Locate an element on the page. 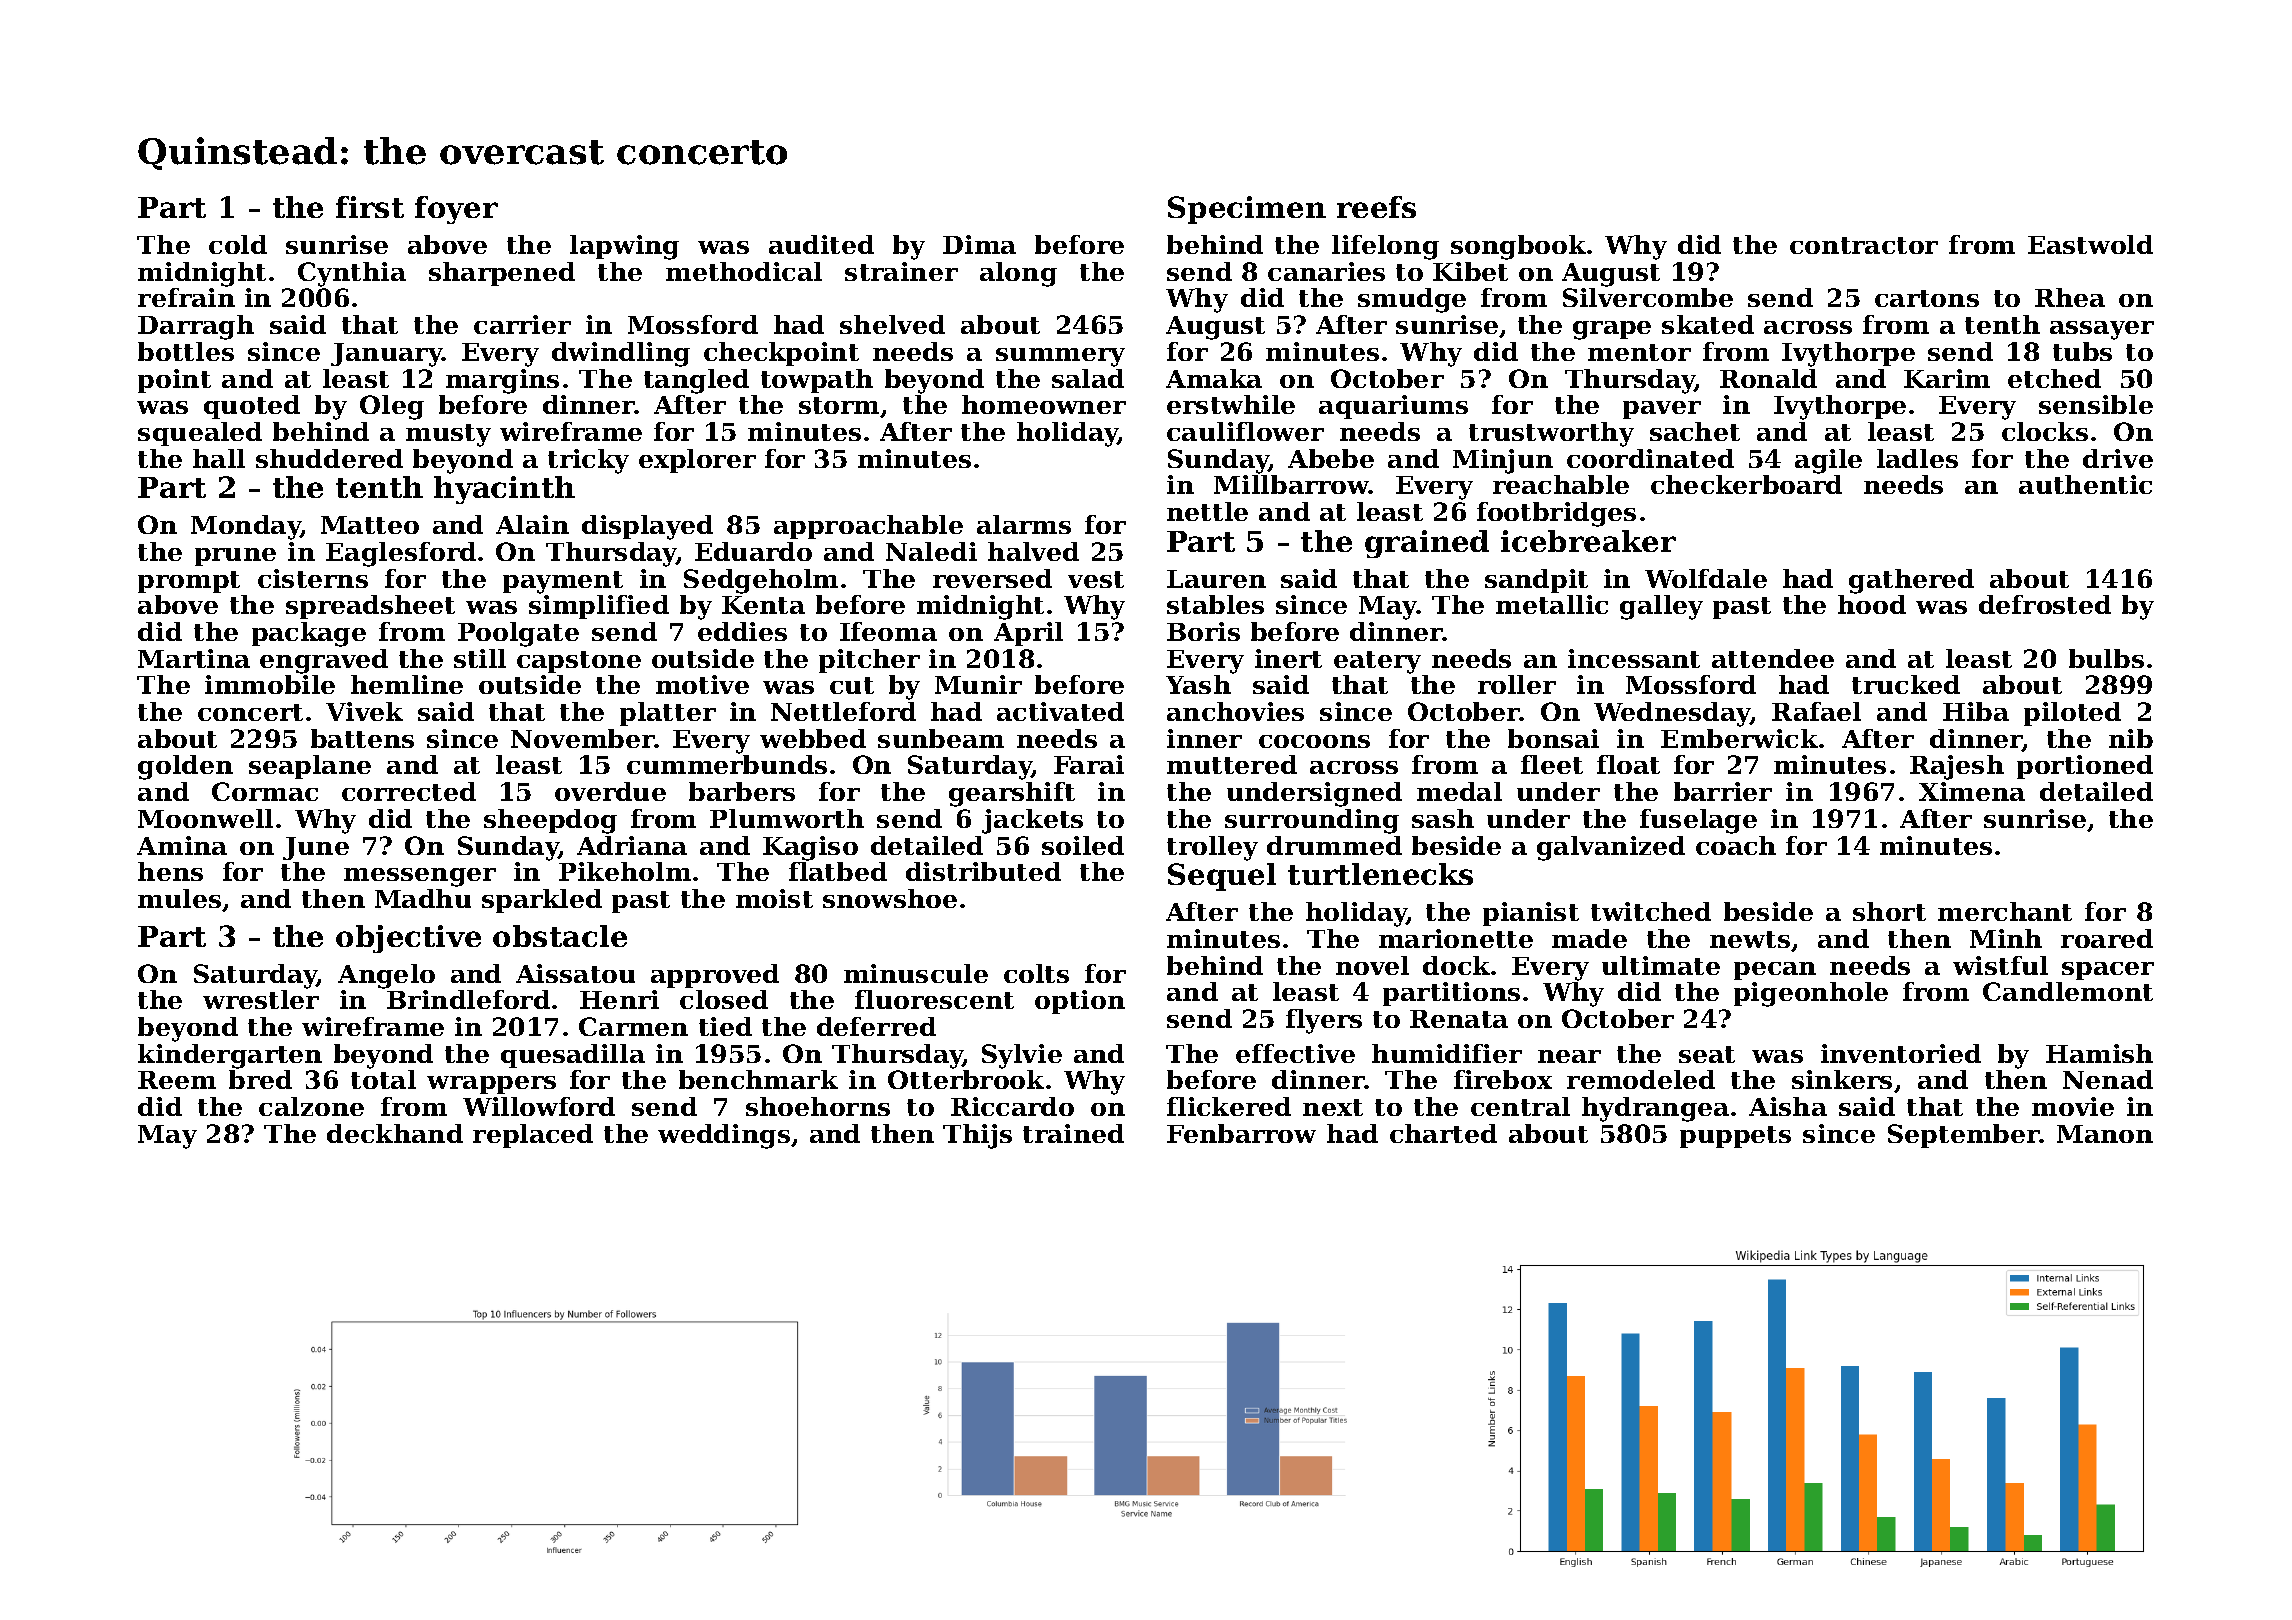  reefs is located at coordinates (1376, 207).
